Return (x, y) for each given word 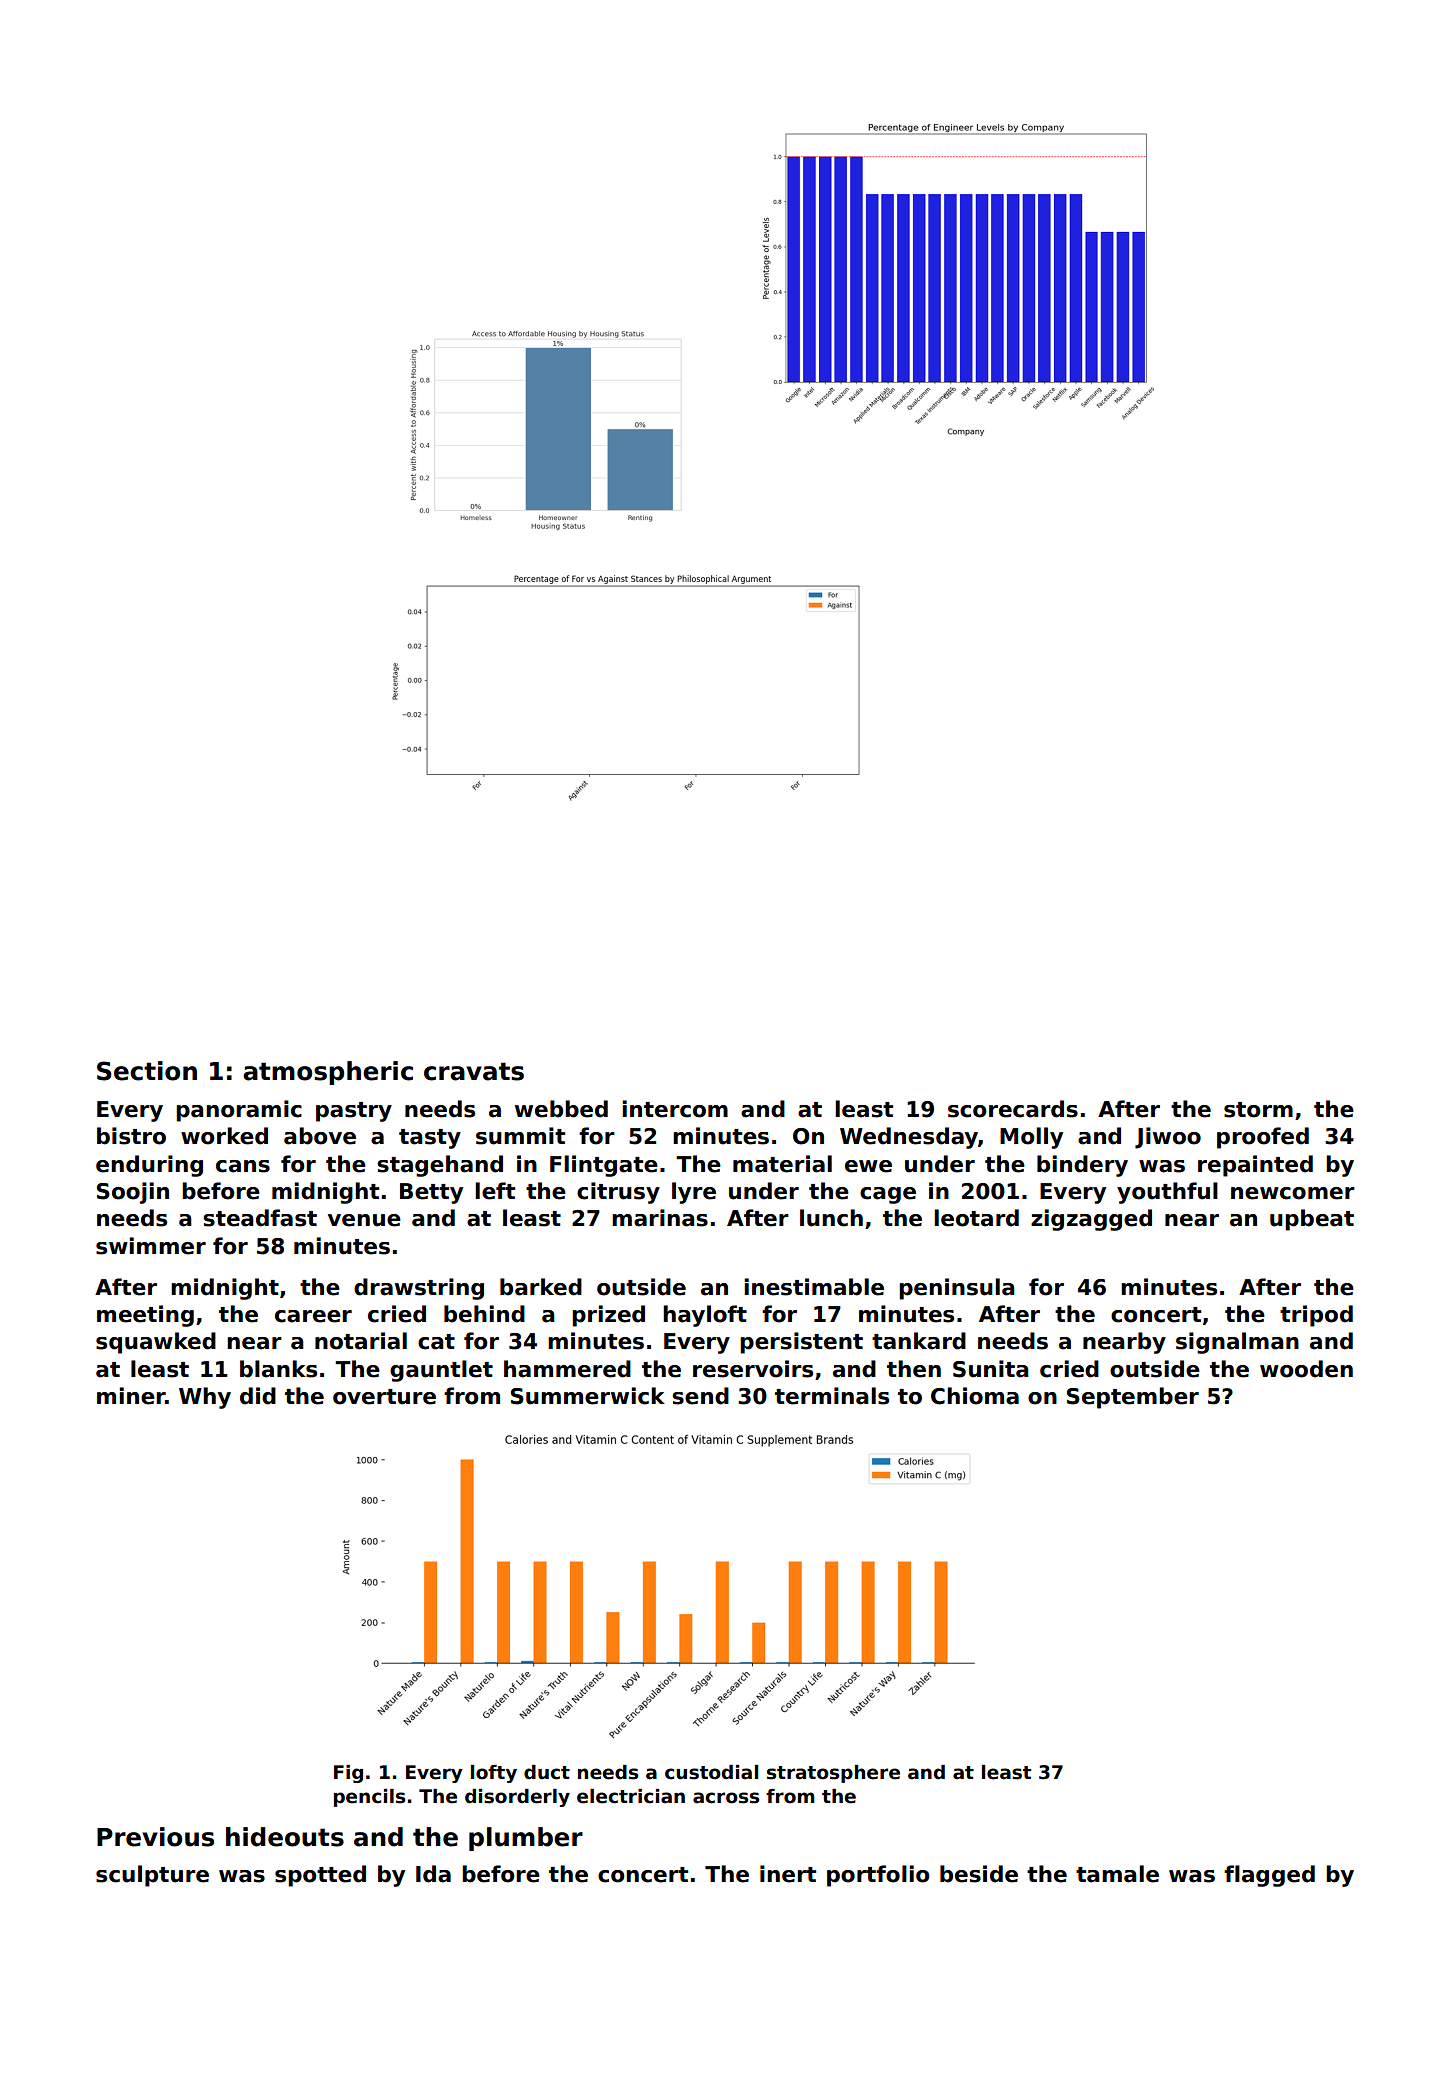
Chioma (975, 1396)
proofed (1263, 1138)
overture (384, 1397)
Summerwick (588, 1396)
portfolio (878, 1876)
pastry (354, 1112)
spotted (320, 1876)
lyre (694, 1193)
